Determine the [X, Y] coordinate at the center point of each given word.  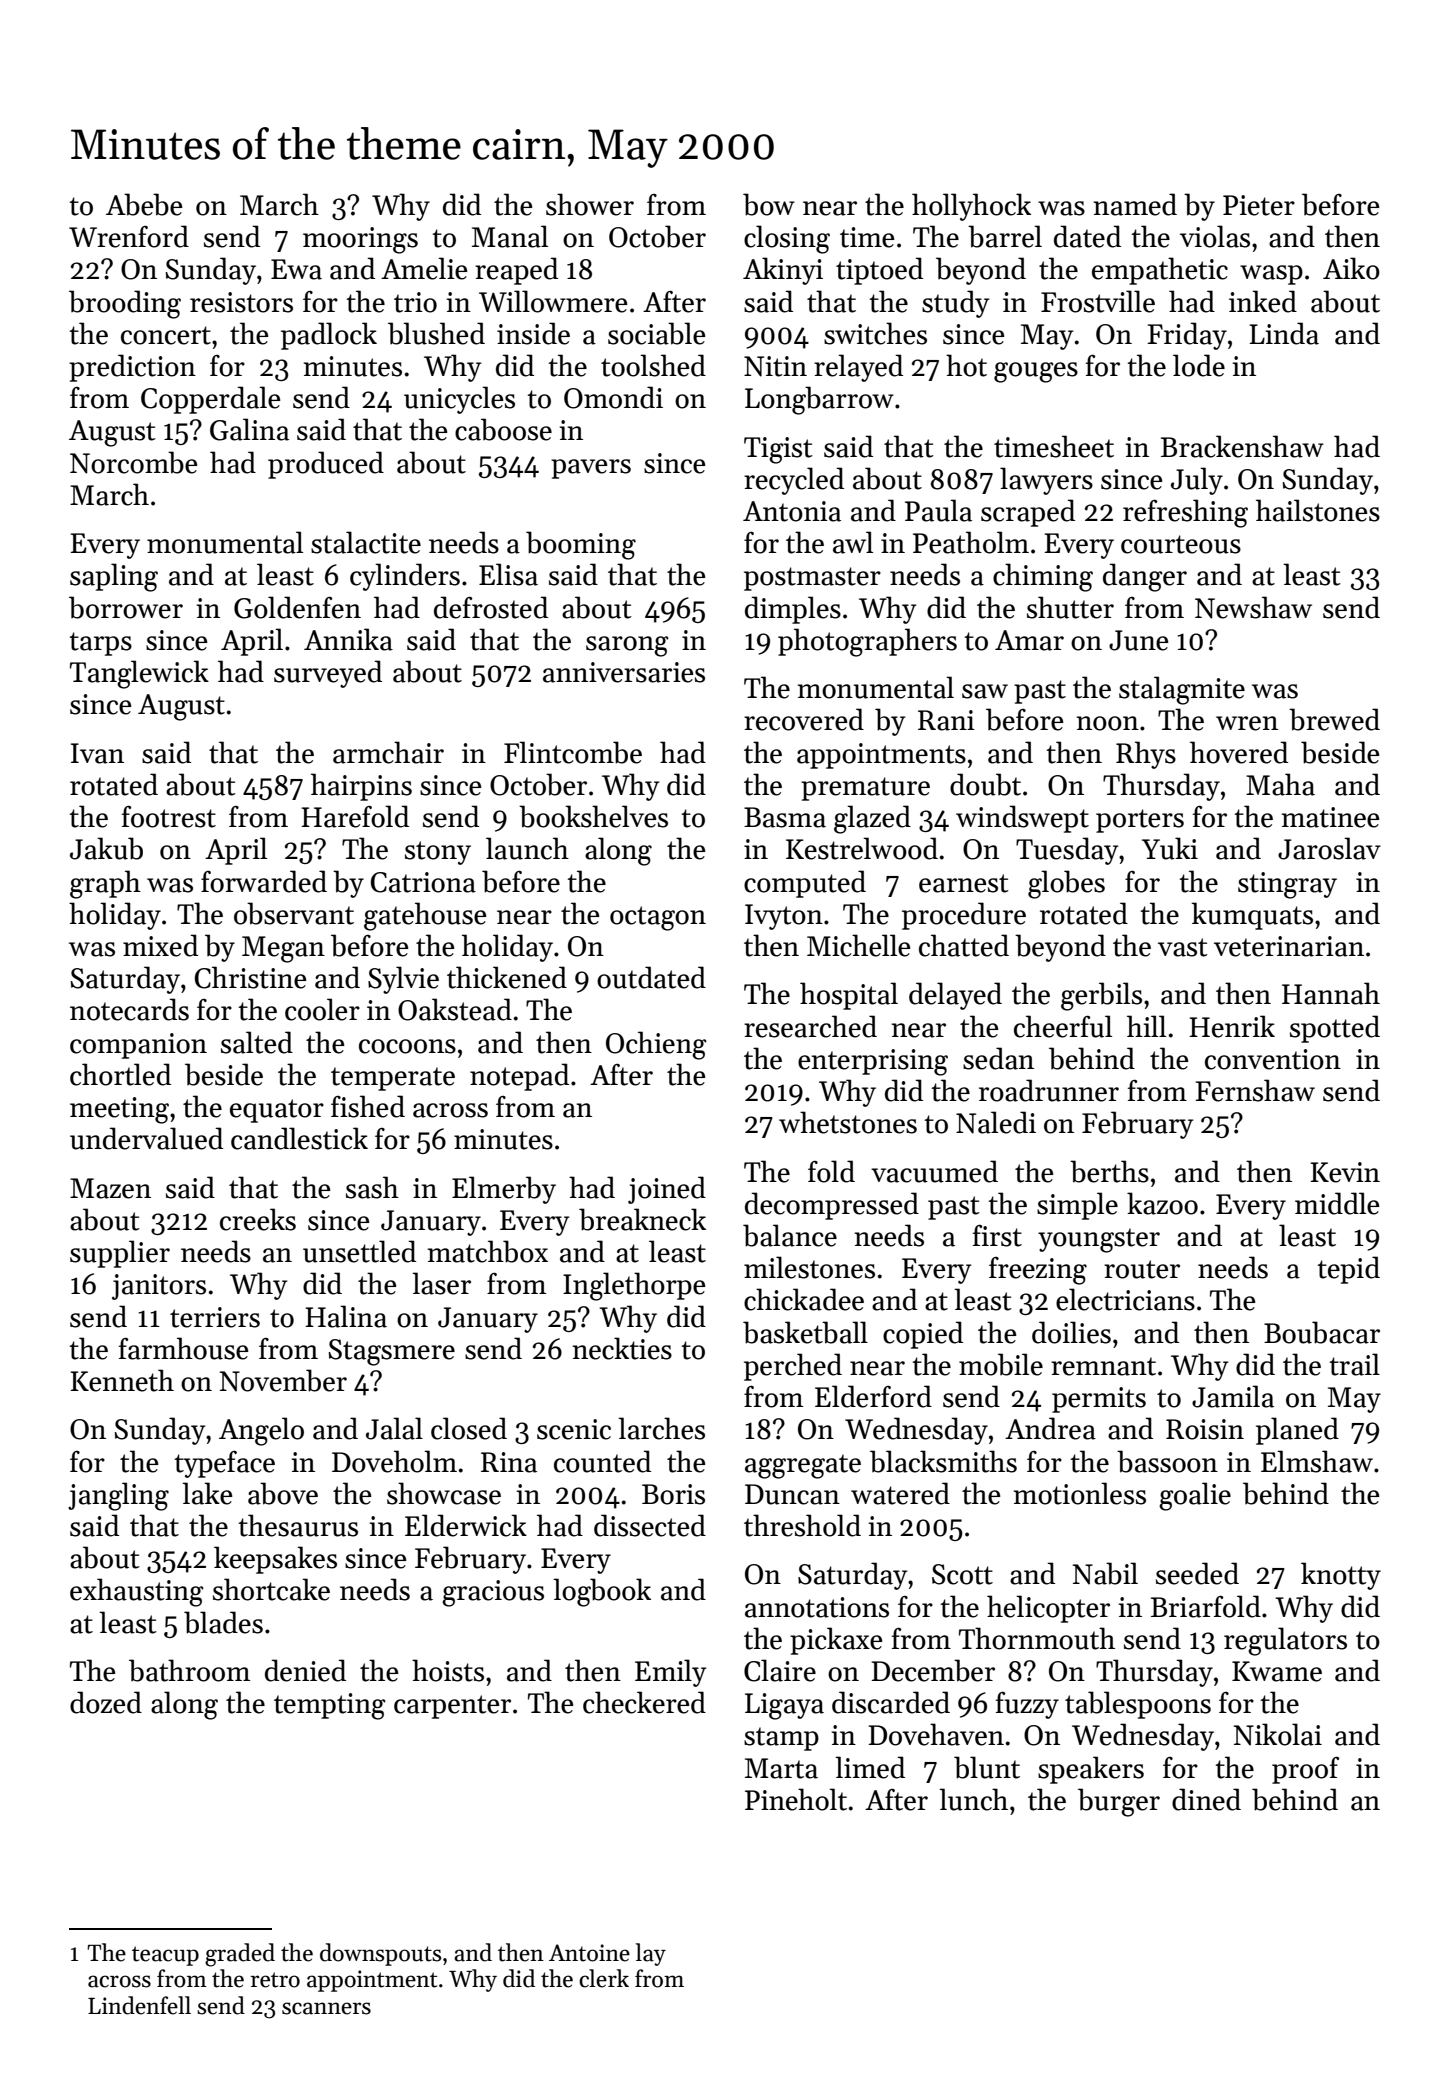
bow [769, 204]
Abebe [144, 204]
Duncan [792, 1494]
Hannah [1331, 993]
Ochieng [656, 1045]
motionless [1080, 1493]
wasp [1271, 275]
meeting [119, 1110]
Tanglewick [139, 674]
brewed [1334, 719]
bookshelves [593, 816]
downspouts [380, 1954]
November [283, 1380]
